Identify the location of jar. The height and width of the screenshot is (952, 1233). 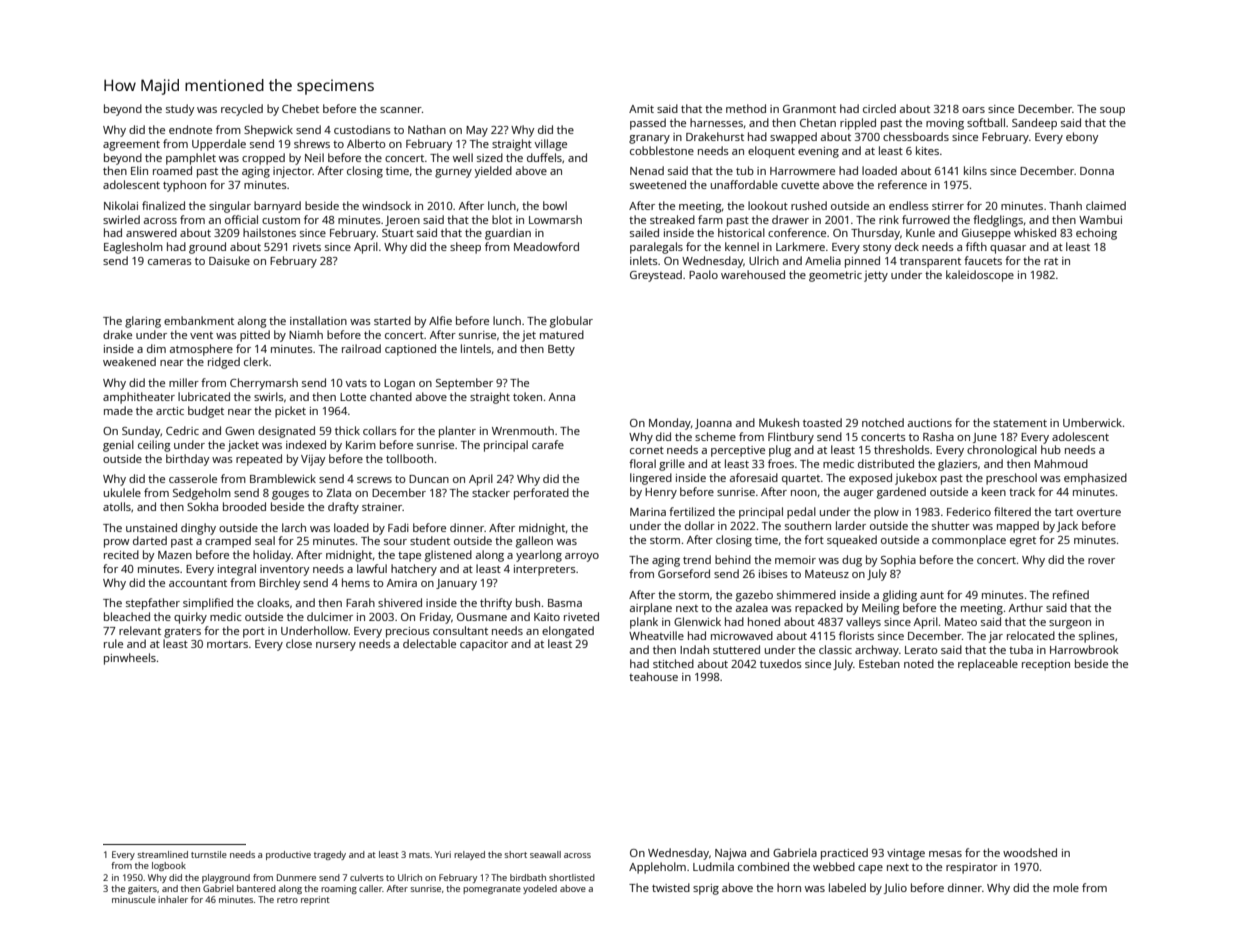
(996, 637).
